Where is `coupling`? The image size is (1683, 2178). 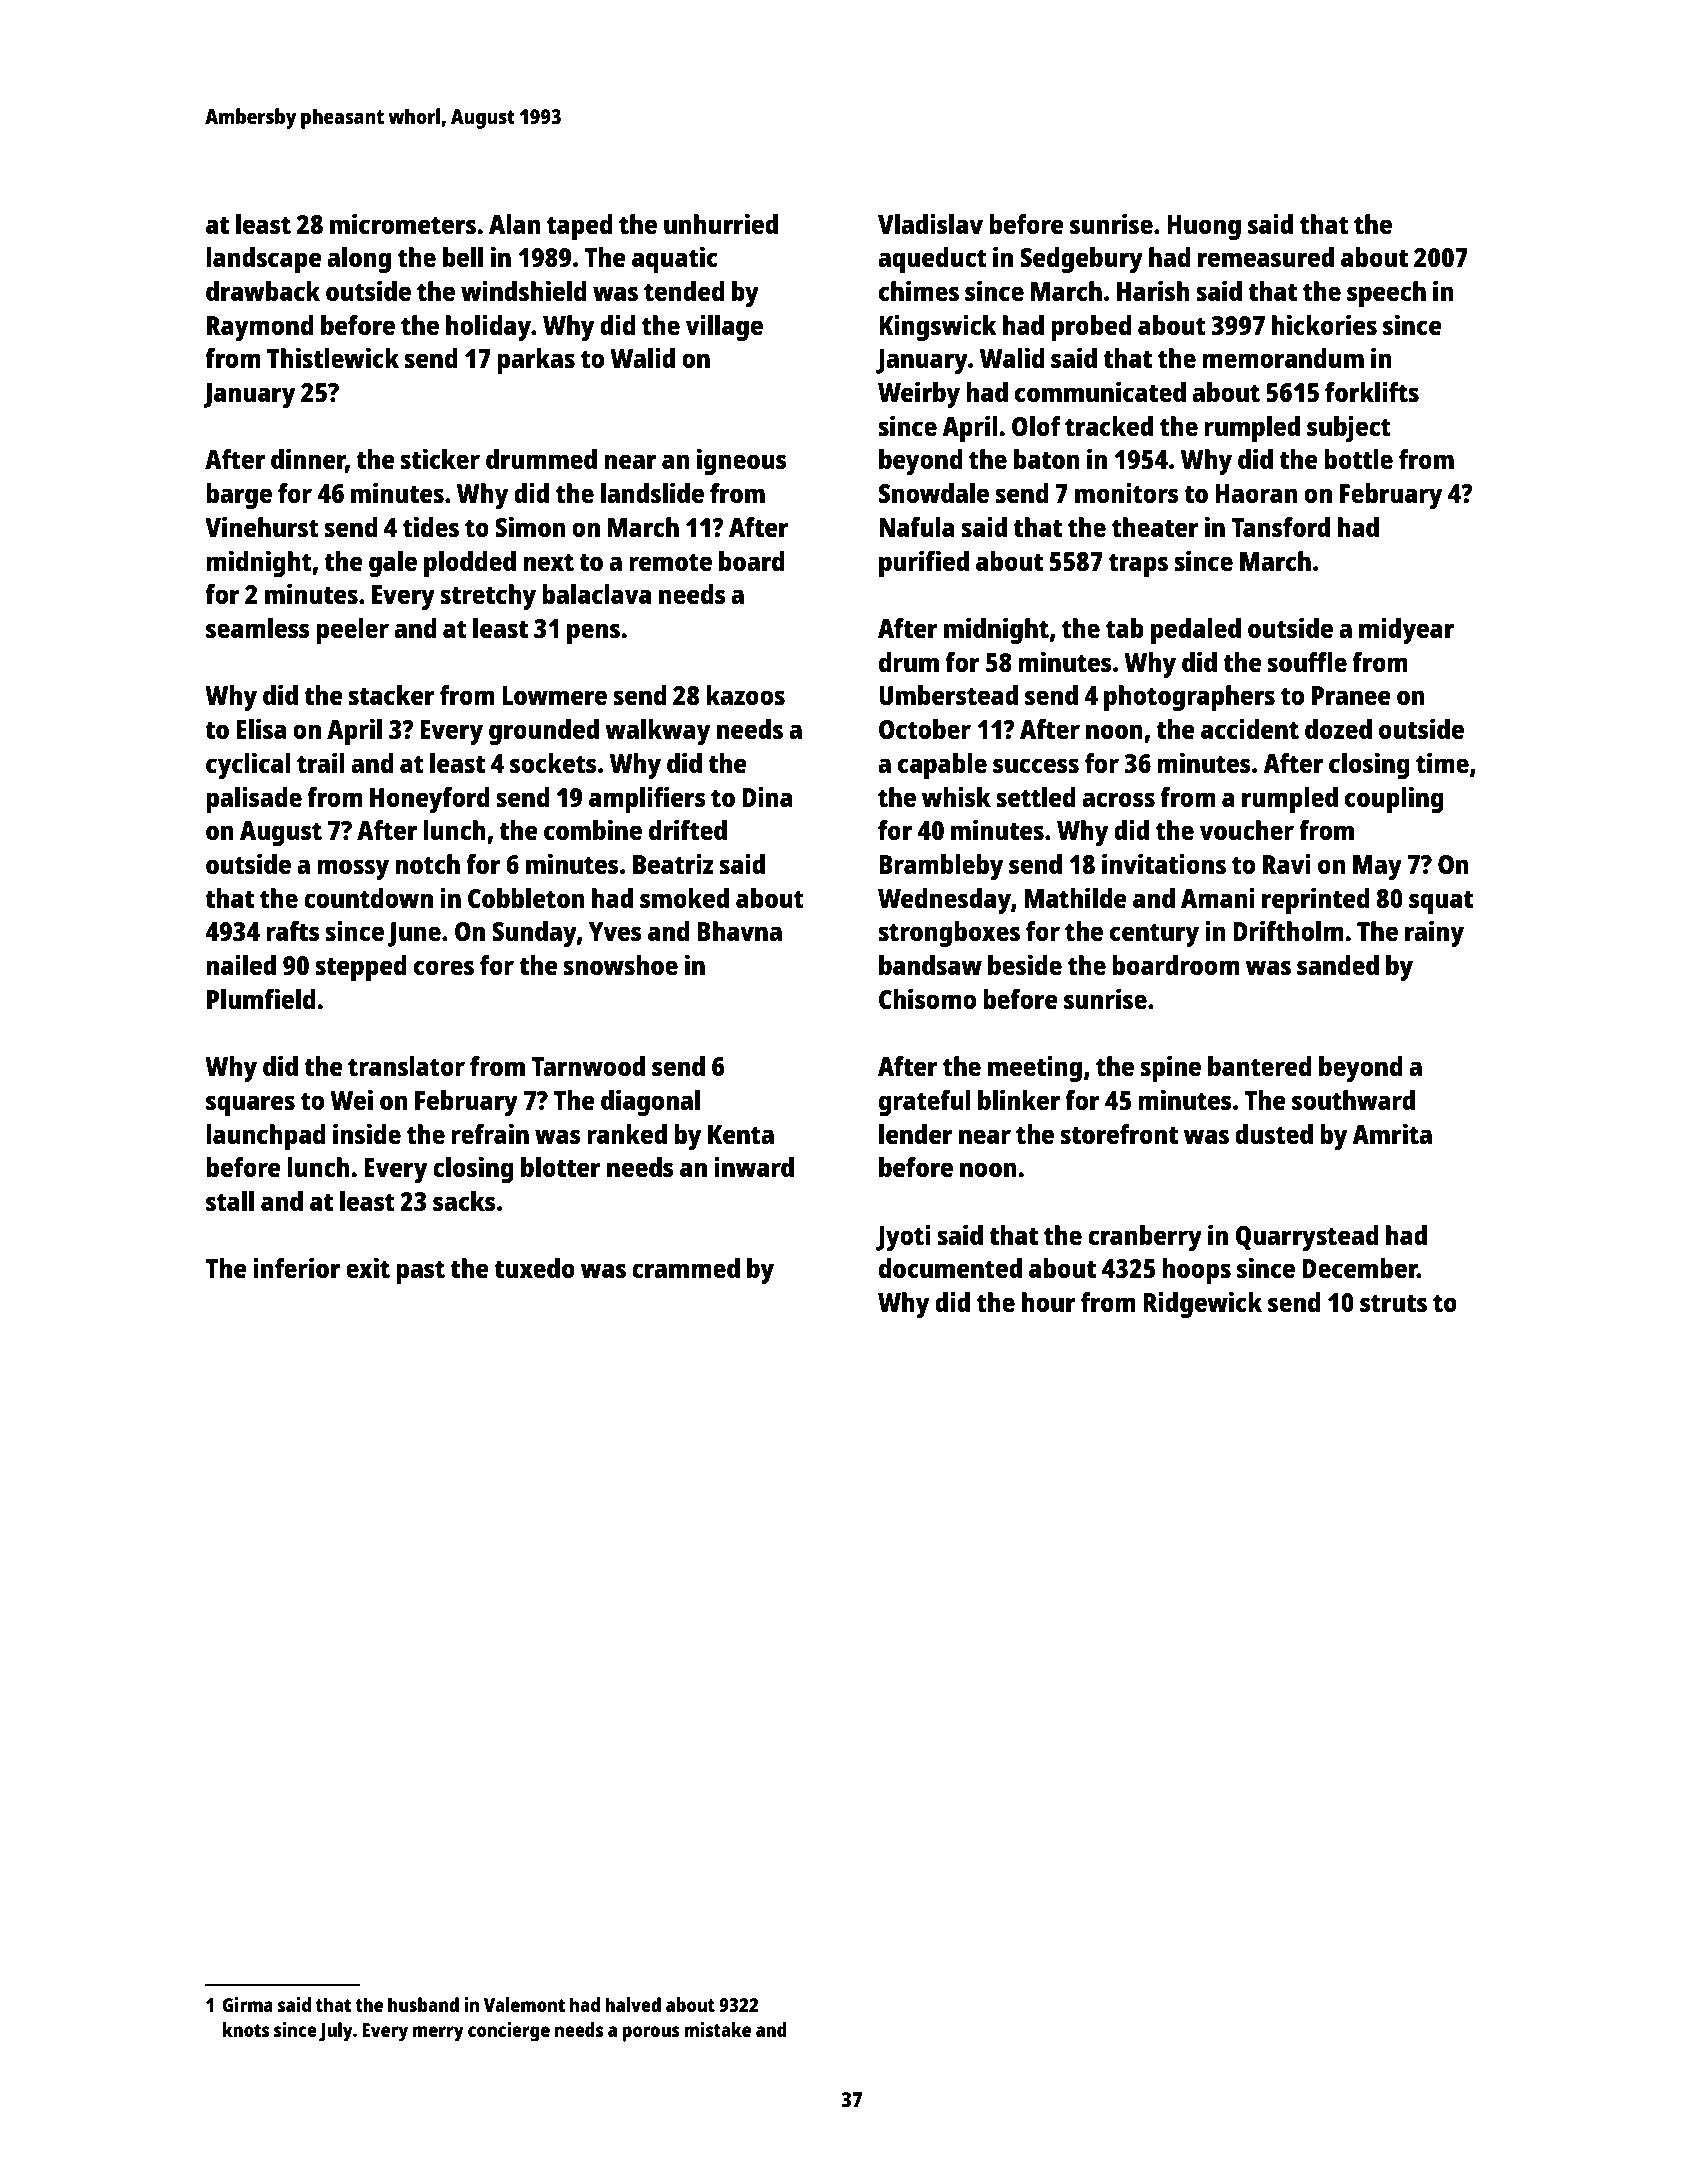
coupling is located at coordinates (1394, 799).
